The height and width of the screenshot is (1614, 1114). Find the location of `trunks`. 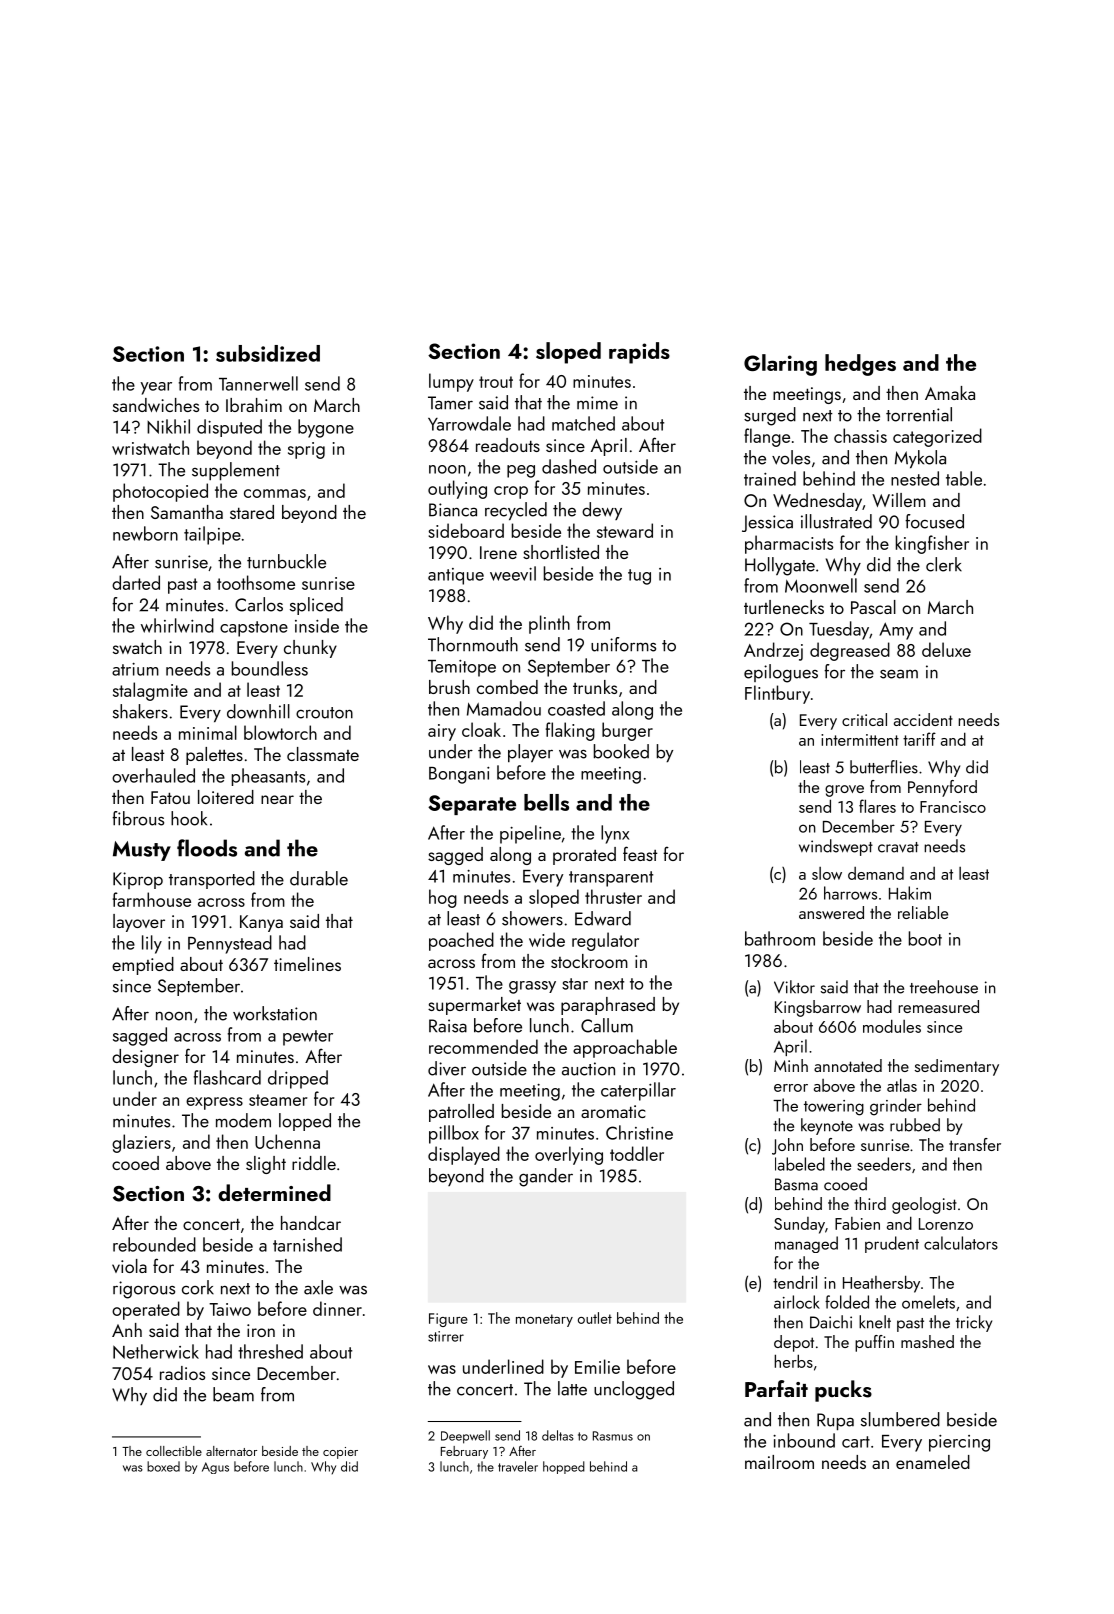

trunks is located at coordinates (595, 687).
